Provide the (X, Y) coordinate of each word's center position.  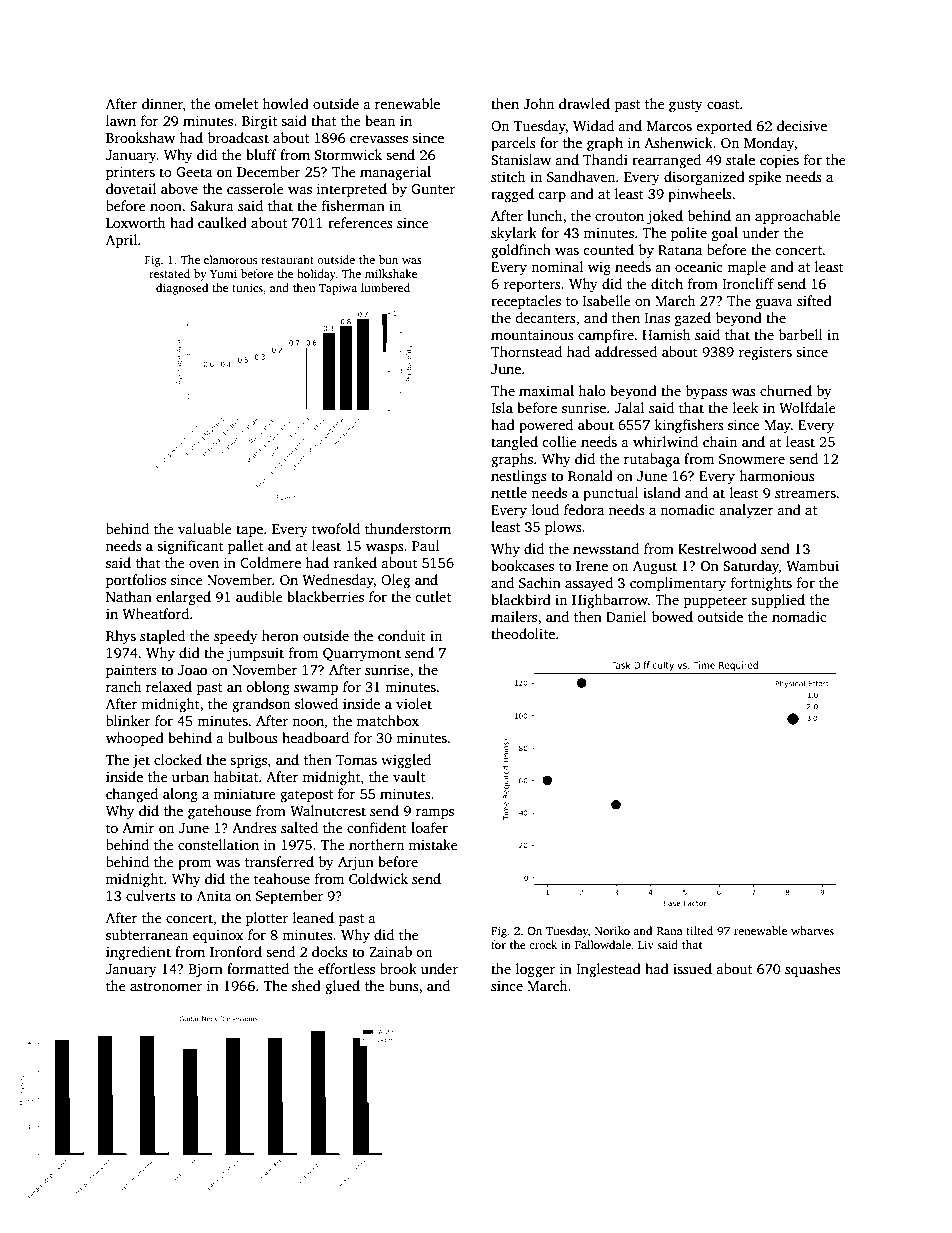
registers (765, 354)
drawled (584, 103)
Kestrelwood (717, 548)
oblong (268, 688)
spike (765, 178)
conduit (402, 635)
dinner (162, 103)
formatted (258, 968)
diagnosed (182, 289)
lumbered (385, 287)
